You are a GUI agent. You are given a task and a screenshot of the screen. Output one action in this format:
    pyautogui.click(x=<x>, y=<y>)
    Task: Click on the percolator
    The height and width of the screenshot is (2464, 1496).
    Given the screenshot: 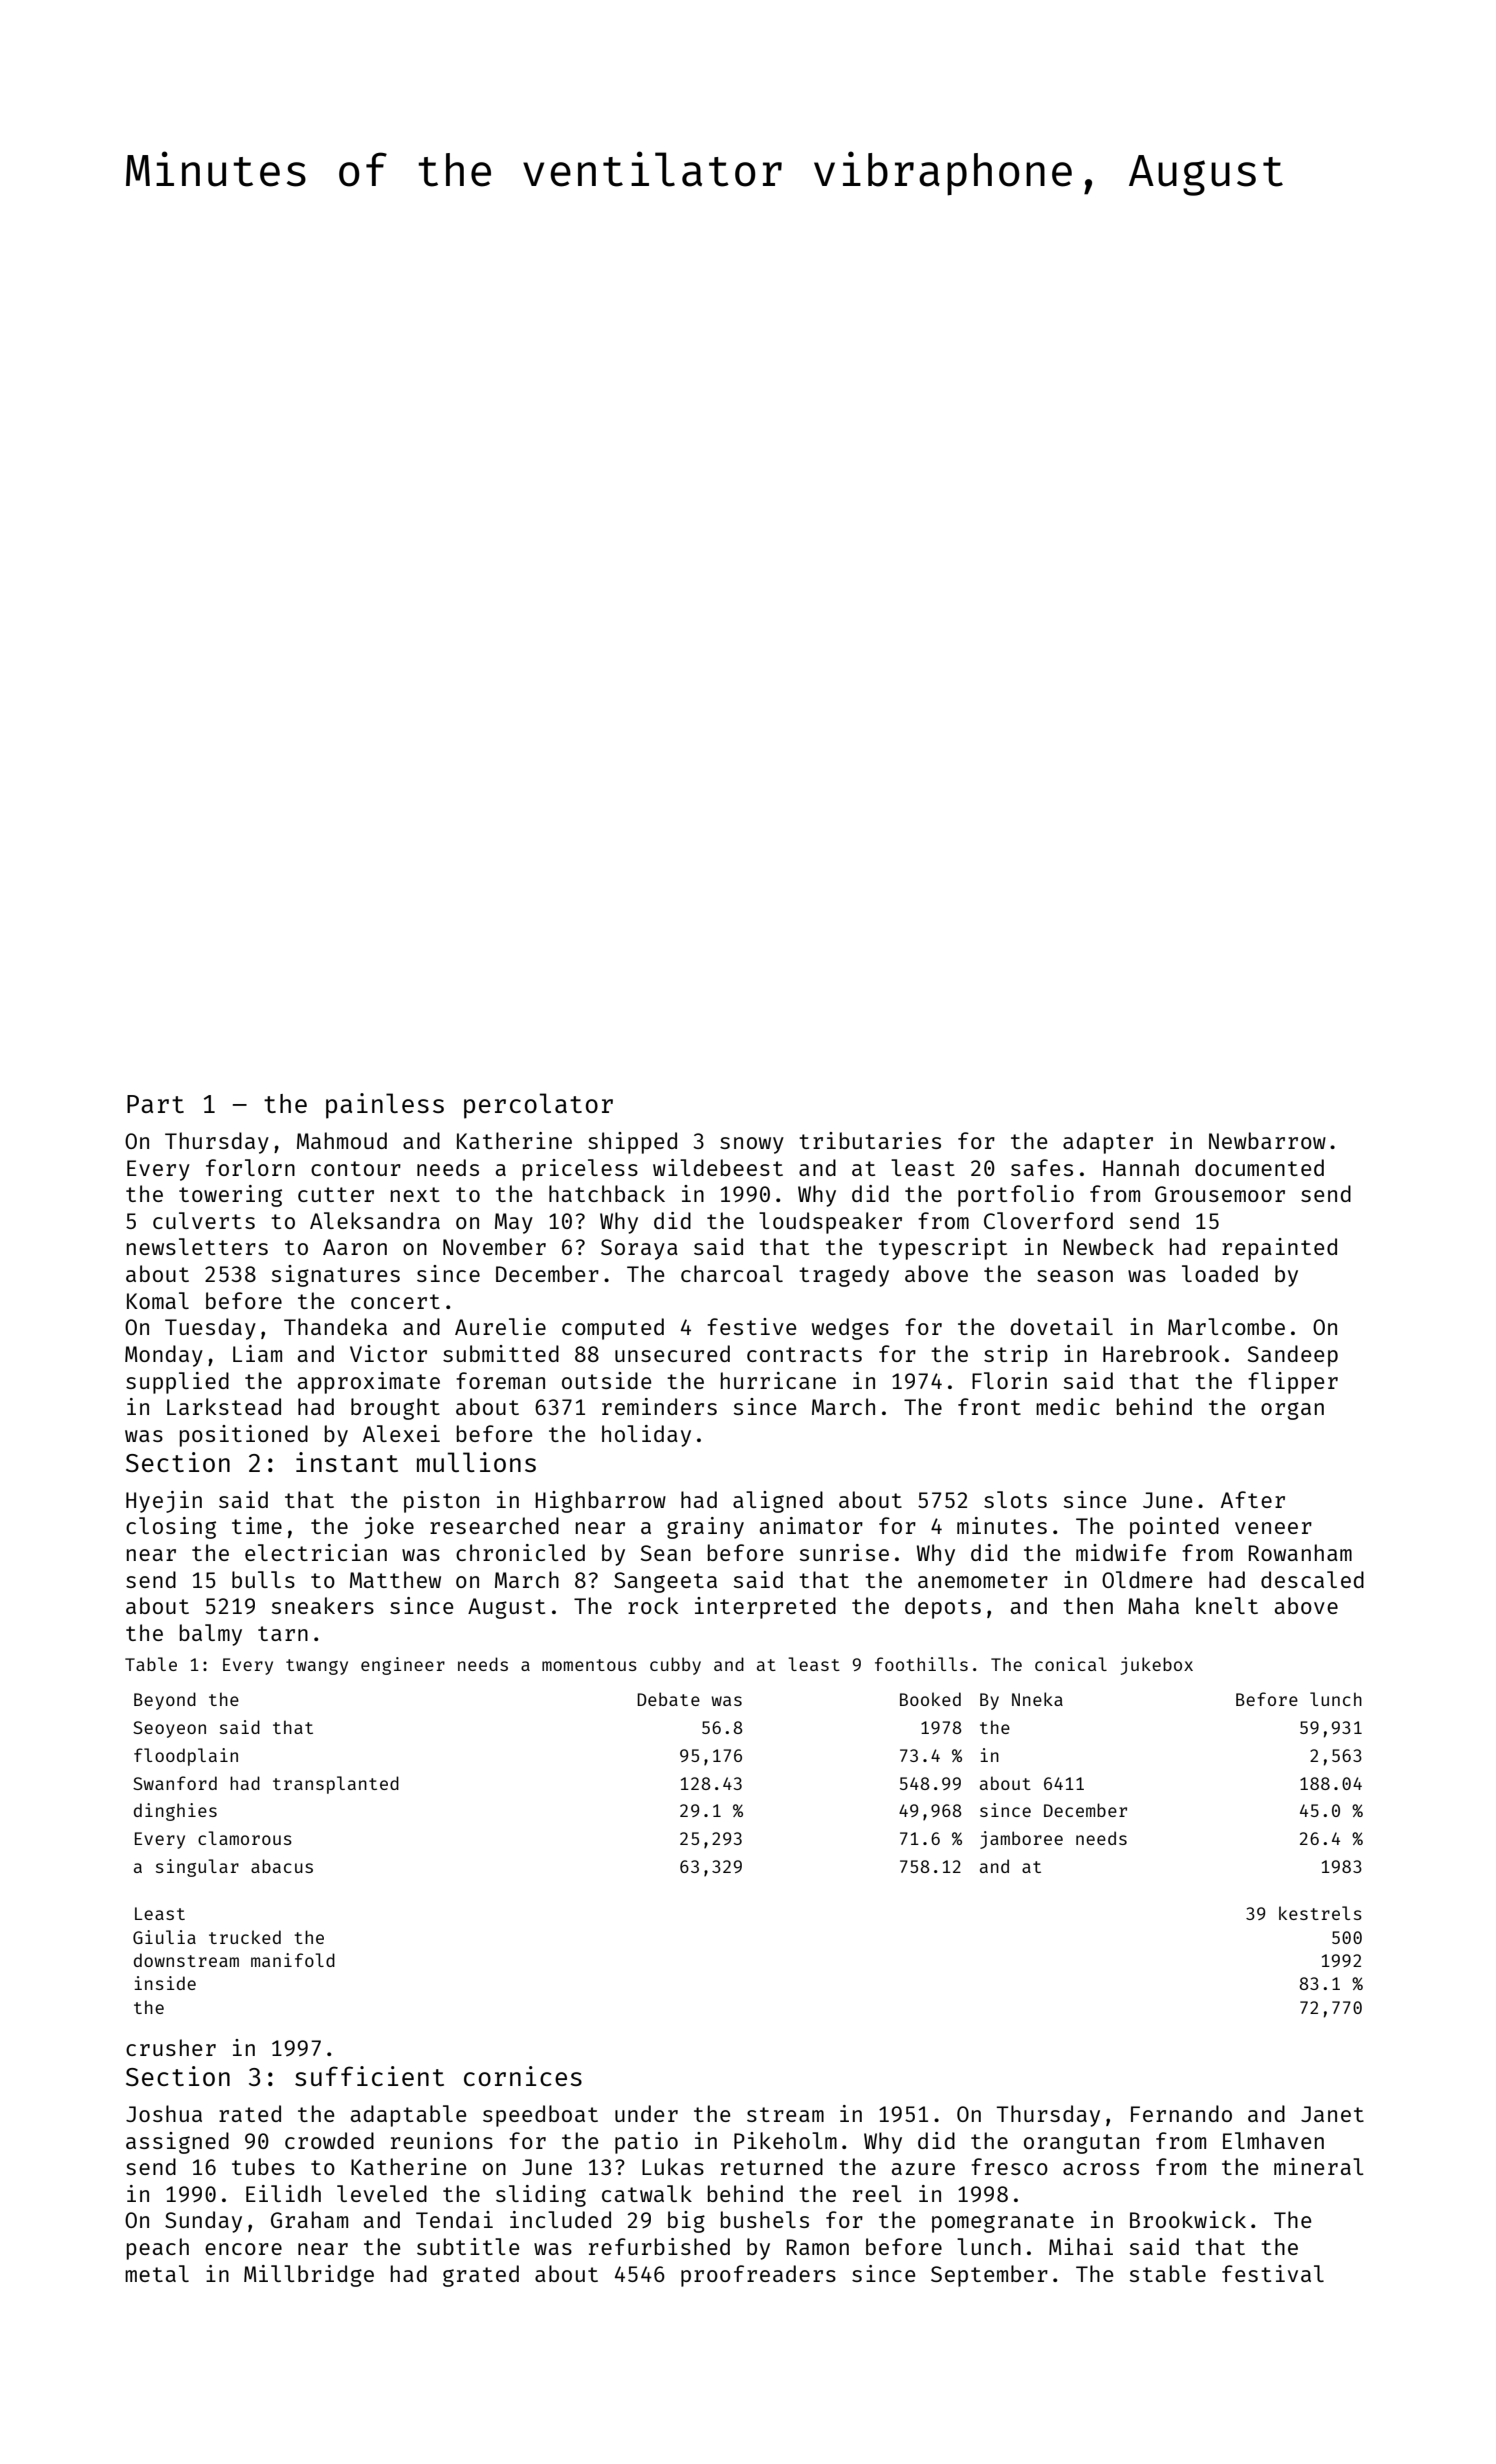 What is the action you would take?
    pyautogui.click(x=538, y=1106)
